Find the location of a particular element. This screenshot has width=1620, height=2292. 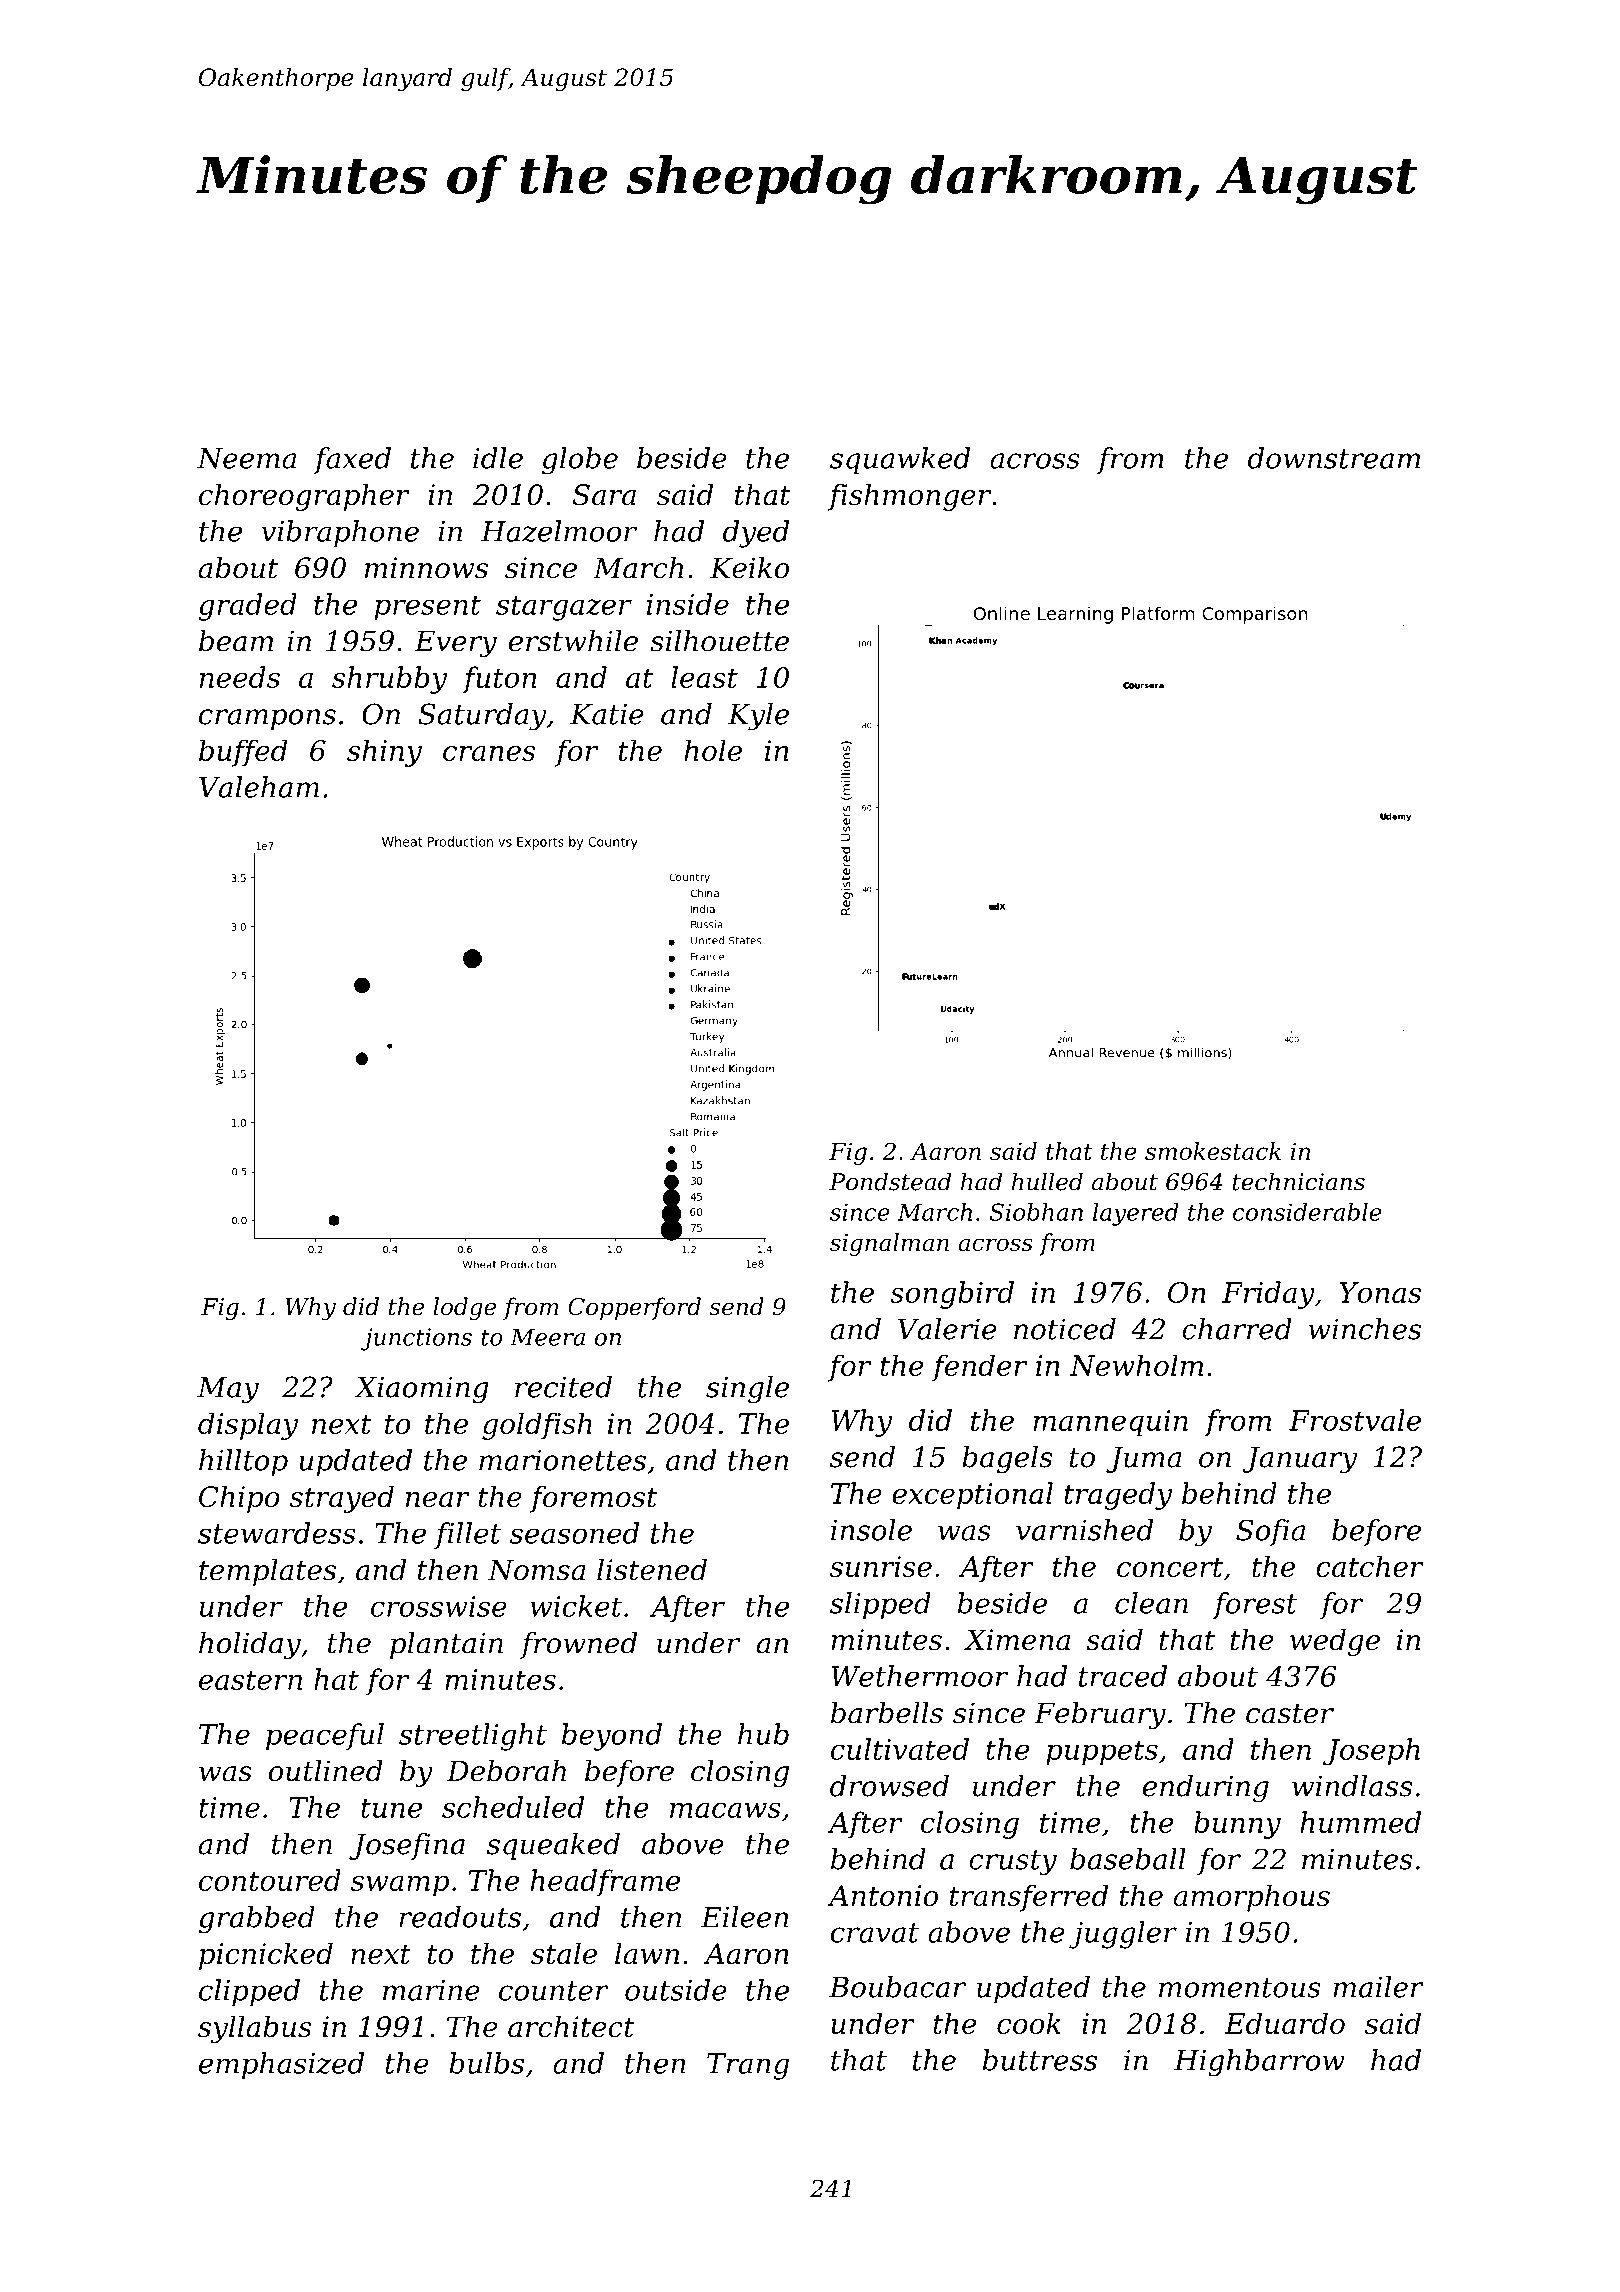

insole is located at coordinates (871, 1530).
